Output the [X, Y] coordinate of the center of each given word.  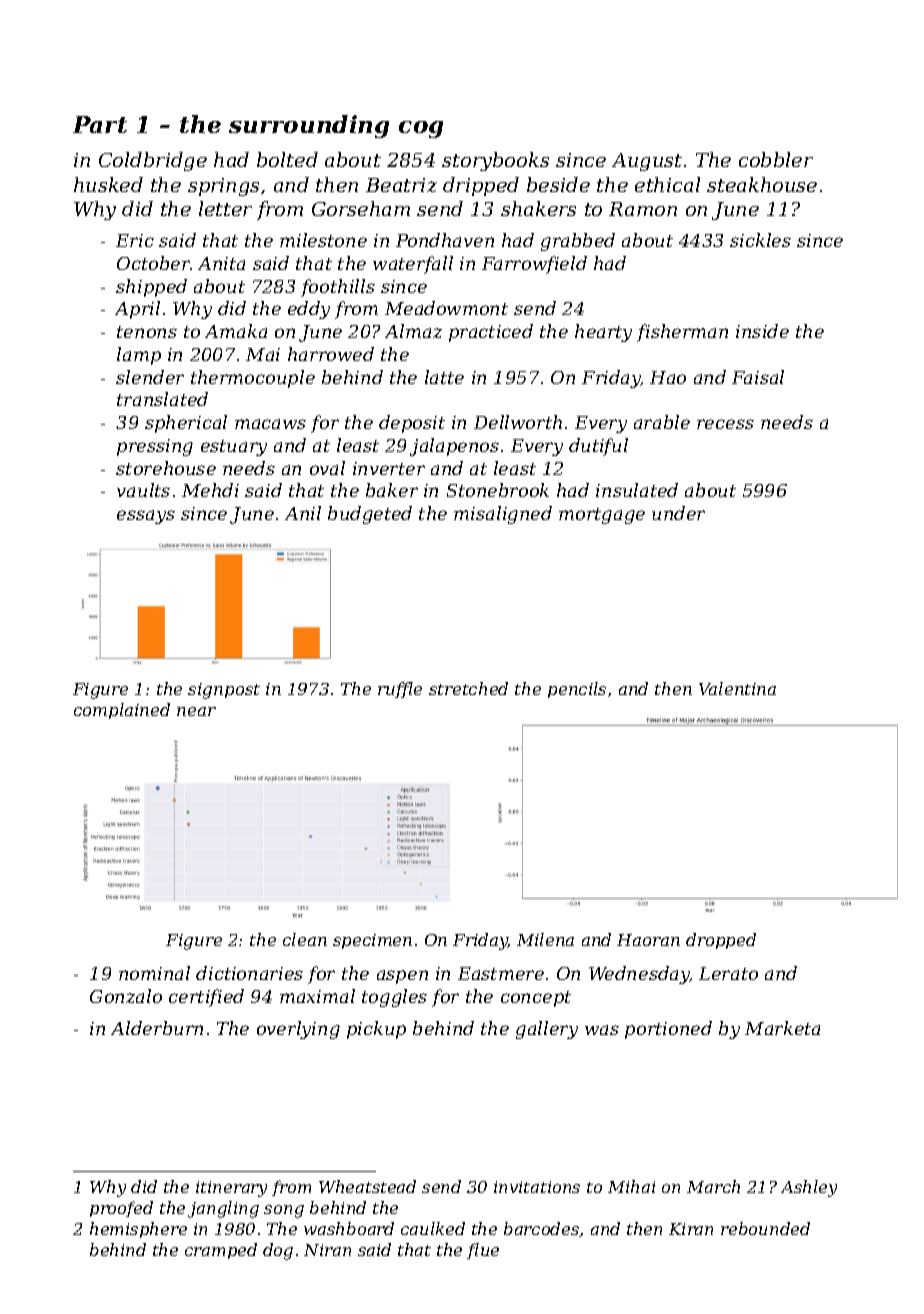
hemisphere [138, 1230]
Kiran [691, 1229]
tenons [147, 332]
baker [392, 490]
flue [483, 1251]
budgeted [370, 515]
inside [762, 331]
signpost [224, 691]
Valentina [737, 688]
